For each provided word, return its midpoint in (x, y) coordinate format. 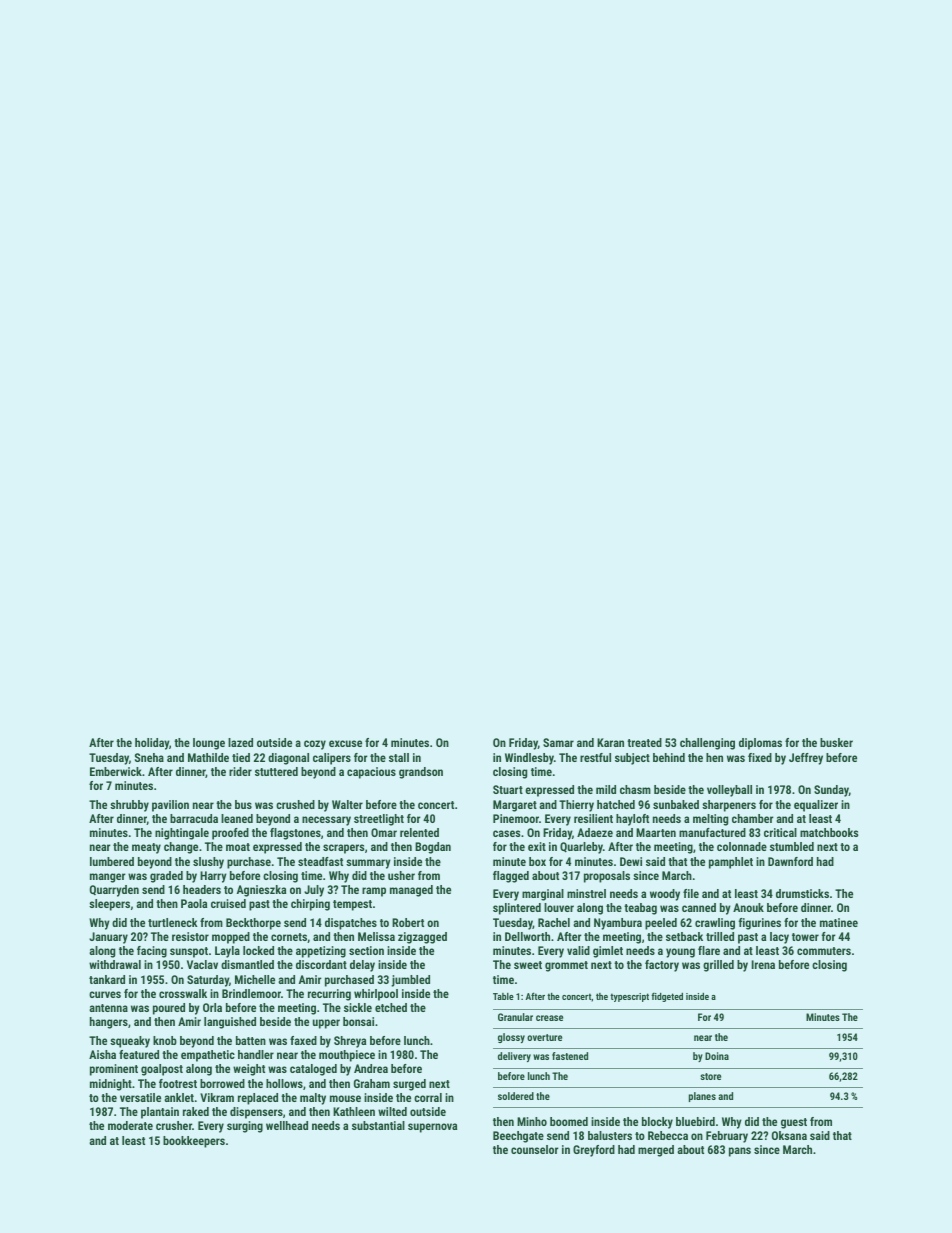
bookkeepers (194, 1142)
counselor (534, 1149)
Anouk (748, 907)
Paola (194, 903)
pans (740, 1152)
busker (836, 742)
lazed (240, 742)
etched (391, 1007)
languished (230, 1023)
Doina (717, 1056)
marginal (543, 895)
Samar (558, 742)
